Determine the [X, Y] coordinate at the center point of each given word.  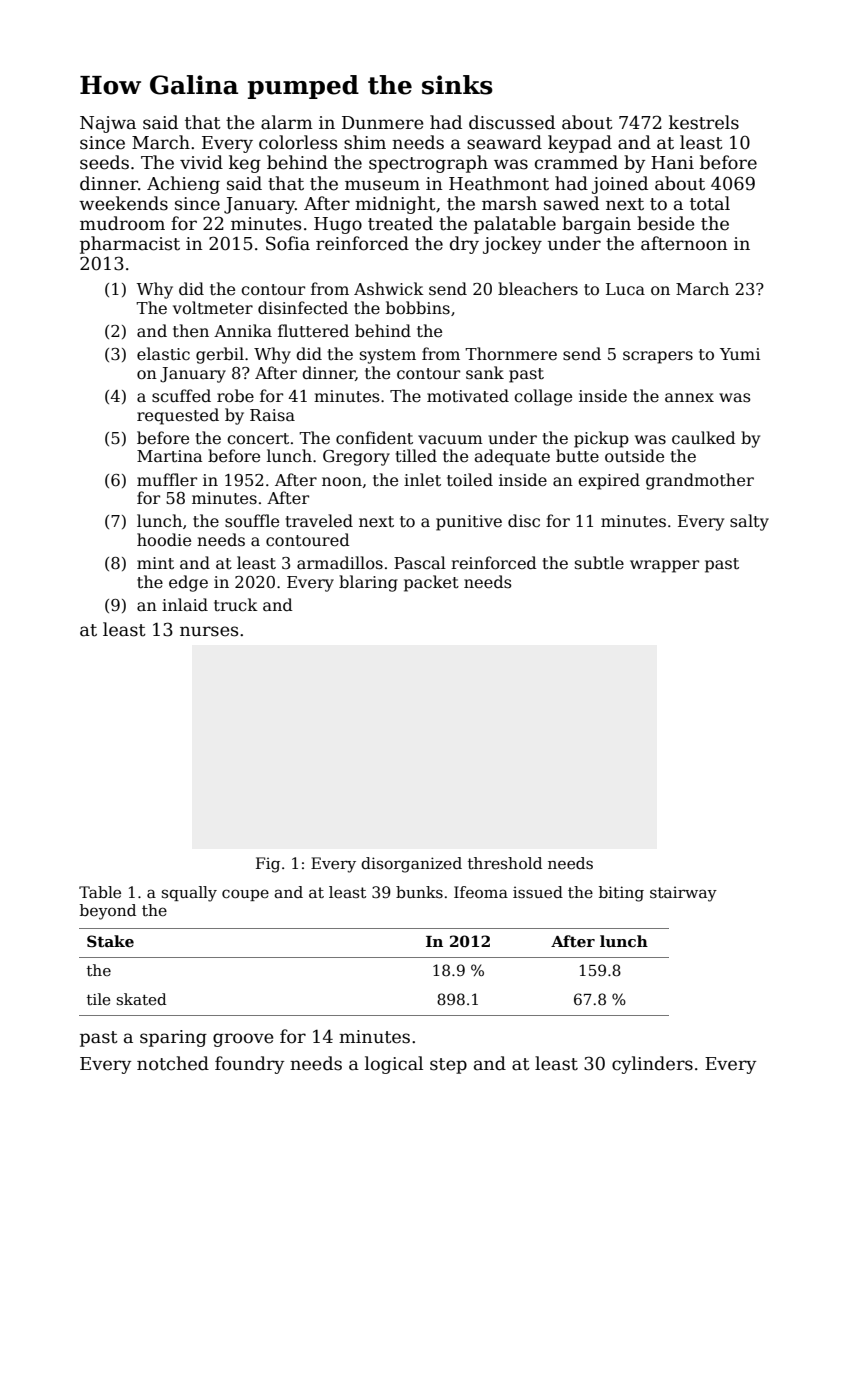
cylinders [652, 1065]
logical [394, 1065]
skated [142, 999]
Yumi [740, 354]
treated [400, 223]
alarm [287, 122]
